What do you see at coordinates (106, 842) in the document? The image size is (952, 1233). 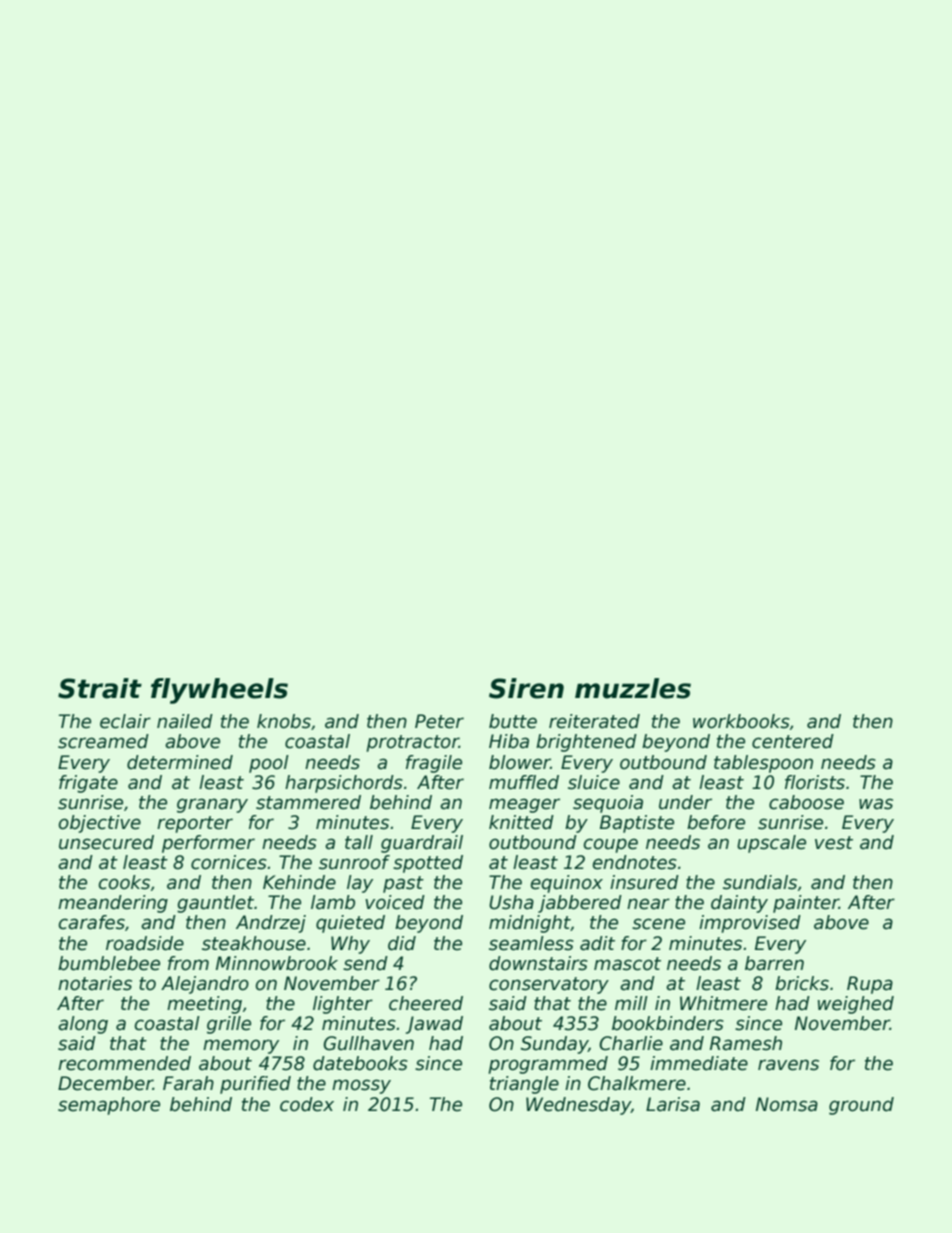 I see `unsecured` at bounding box center [106, 842].
